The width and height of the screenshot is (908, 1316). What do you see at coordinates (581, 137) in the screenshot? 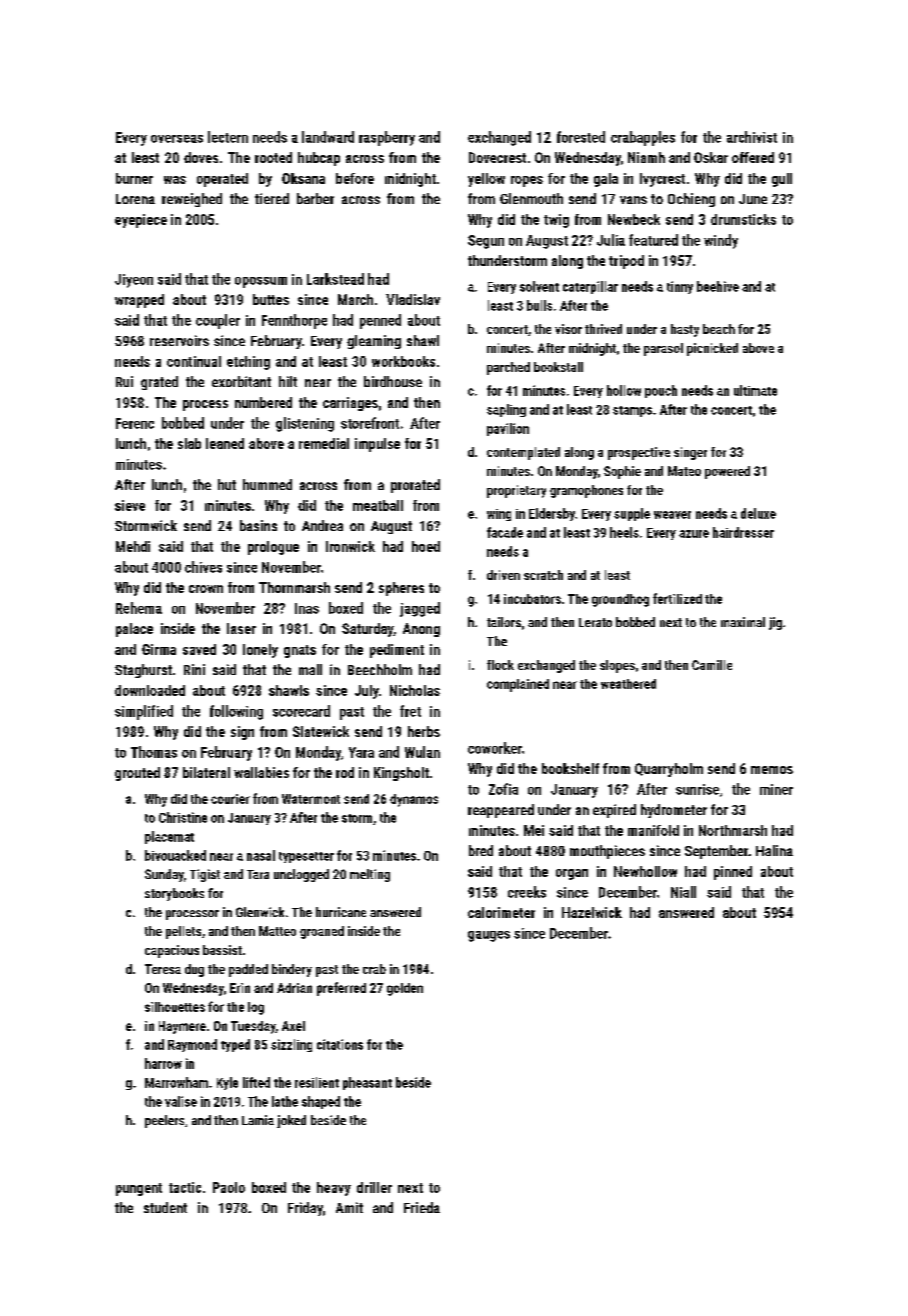
I see `forested` at bounding box center [581, 137].
